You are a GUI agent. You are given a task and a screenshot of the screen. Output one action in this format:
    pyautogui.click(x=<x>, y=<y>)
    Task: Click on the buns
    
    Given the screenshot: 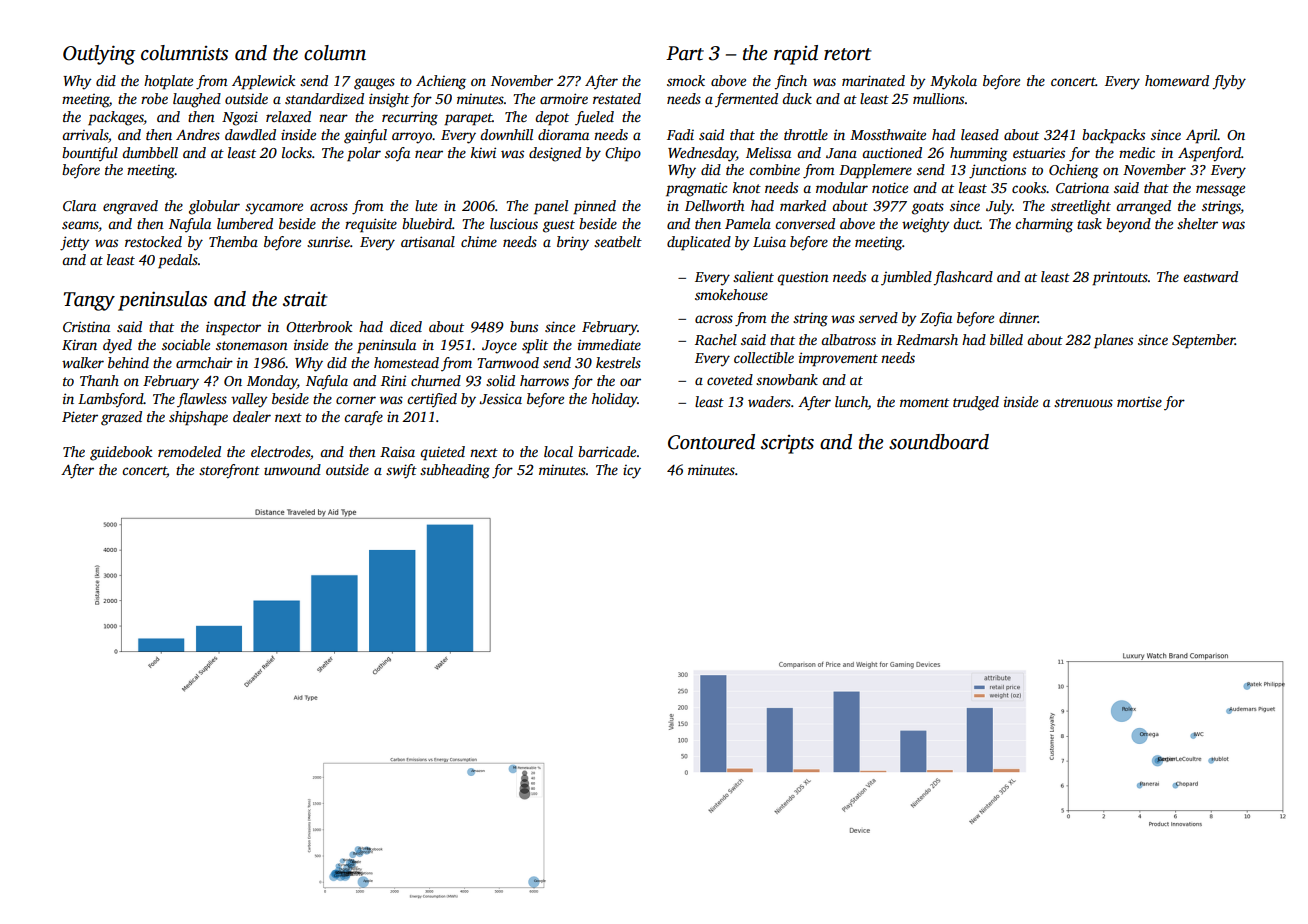 What is the action you would take?
    pyautogui.click(x=524, y=326)
